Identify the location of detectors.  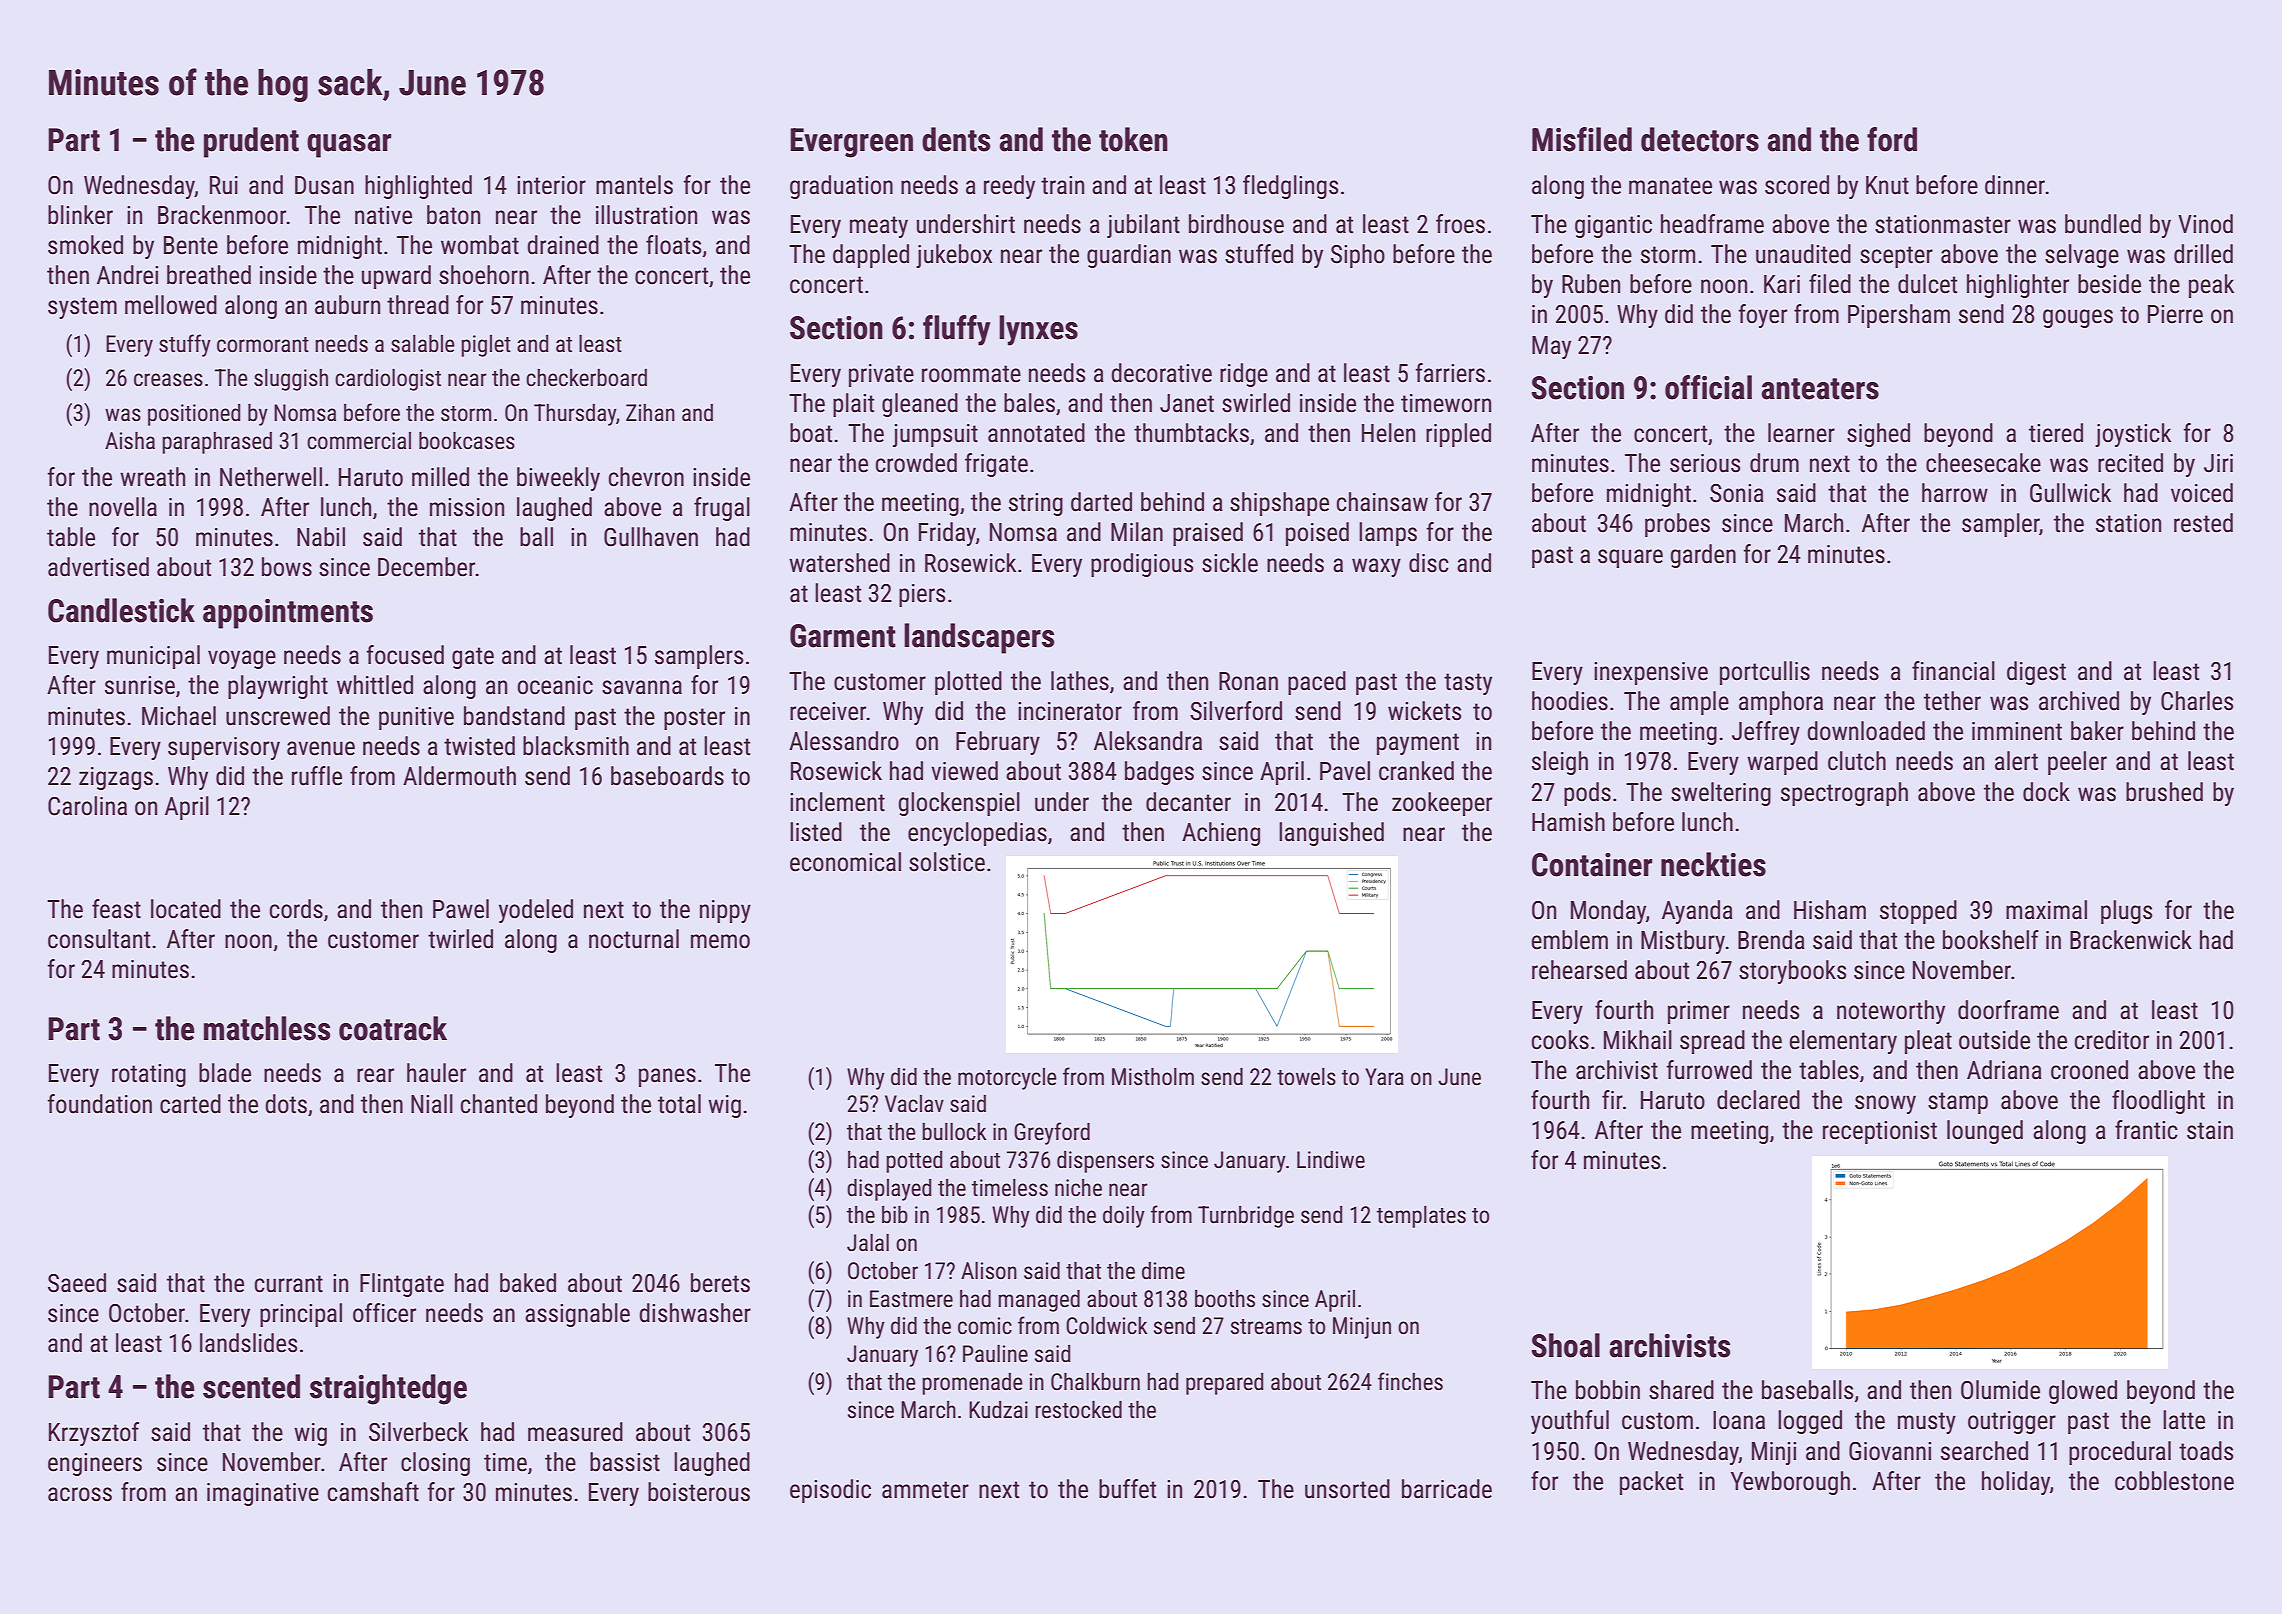
(1700, 139).
